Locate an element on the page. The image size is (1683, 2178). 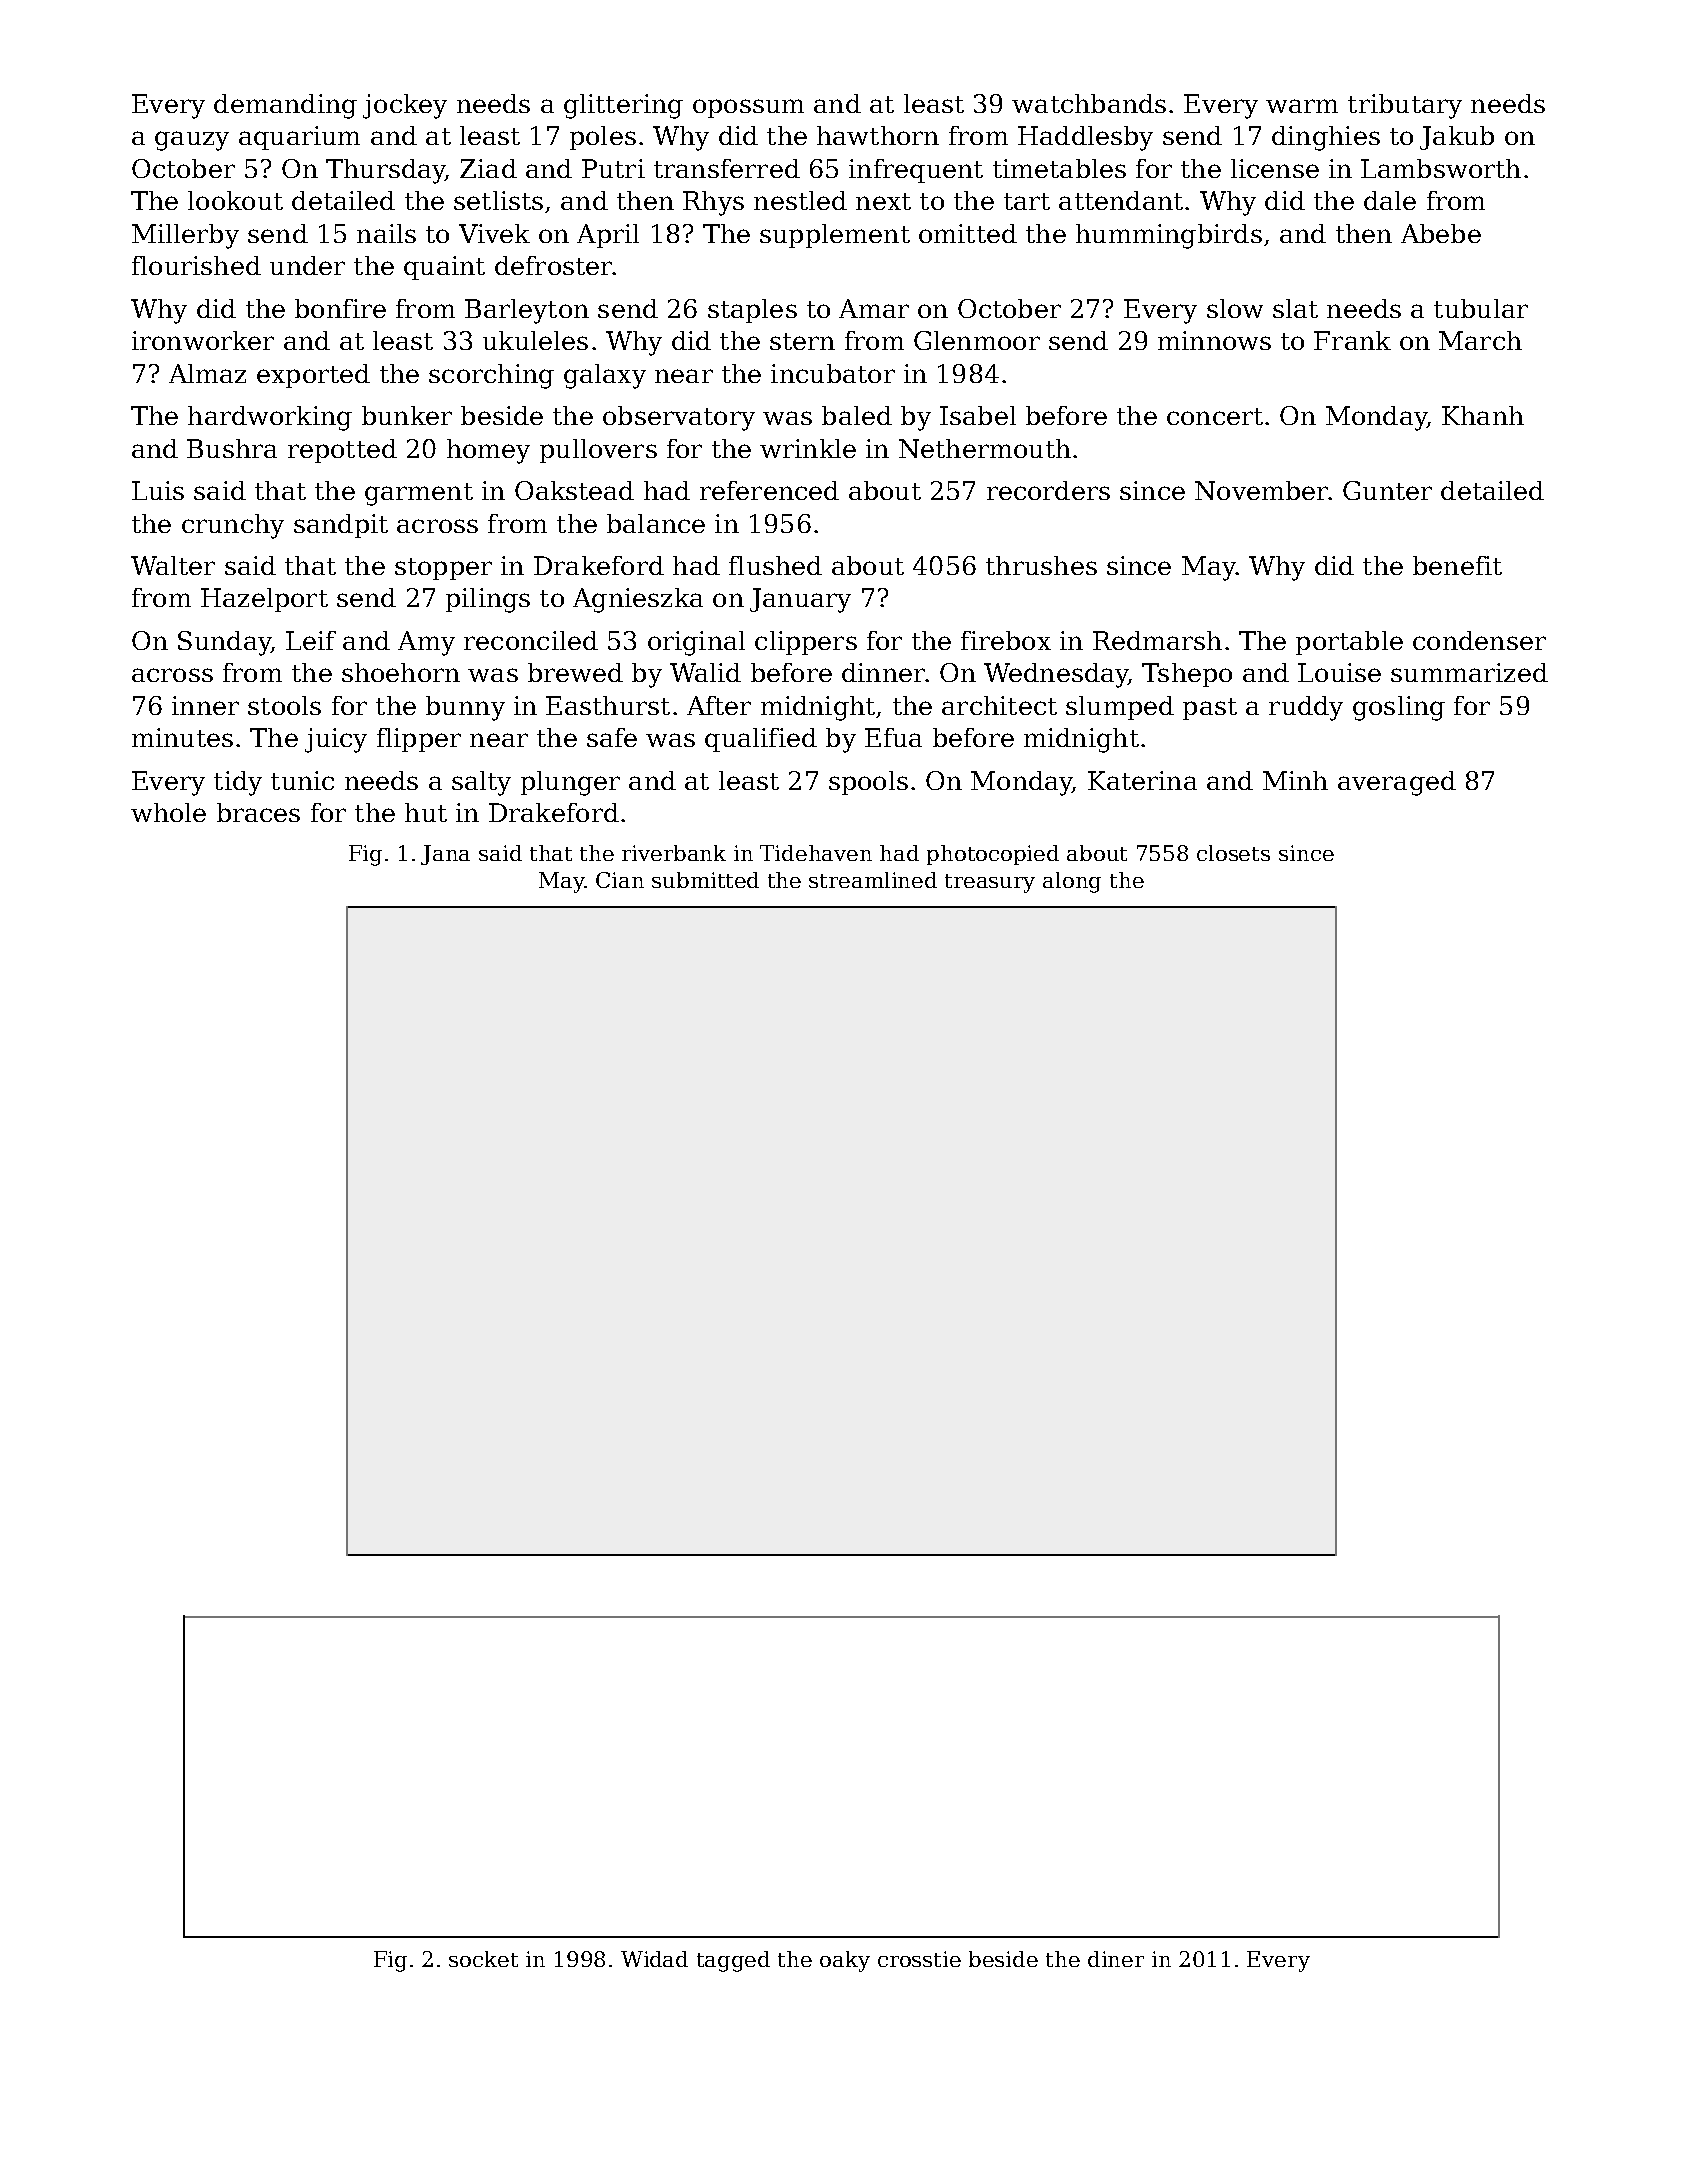
Isabel is located at coordinates (978, 415).
